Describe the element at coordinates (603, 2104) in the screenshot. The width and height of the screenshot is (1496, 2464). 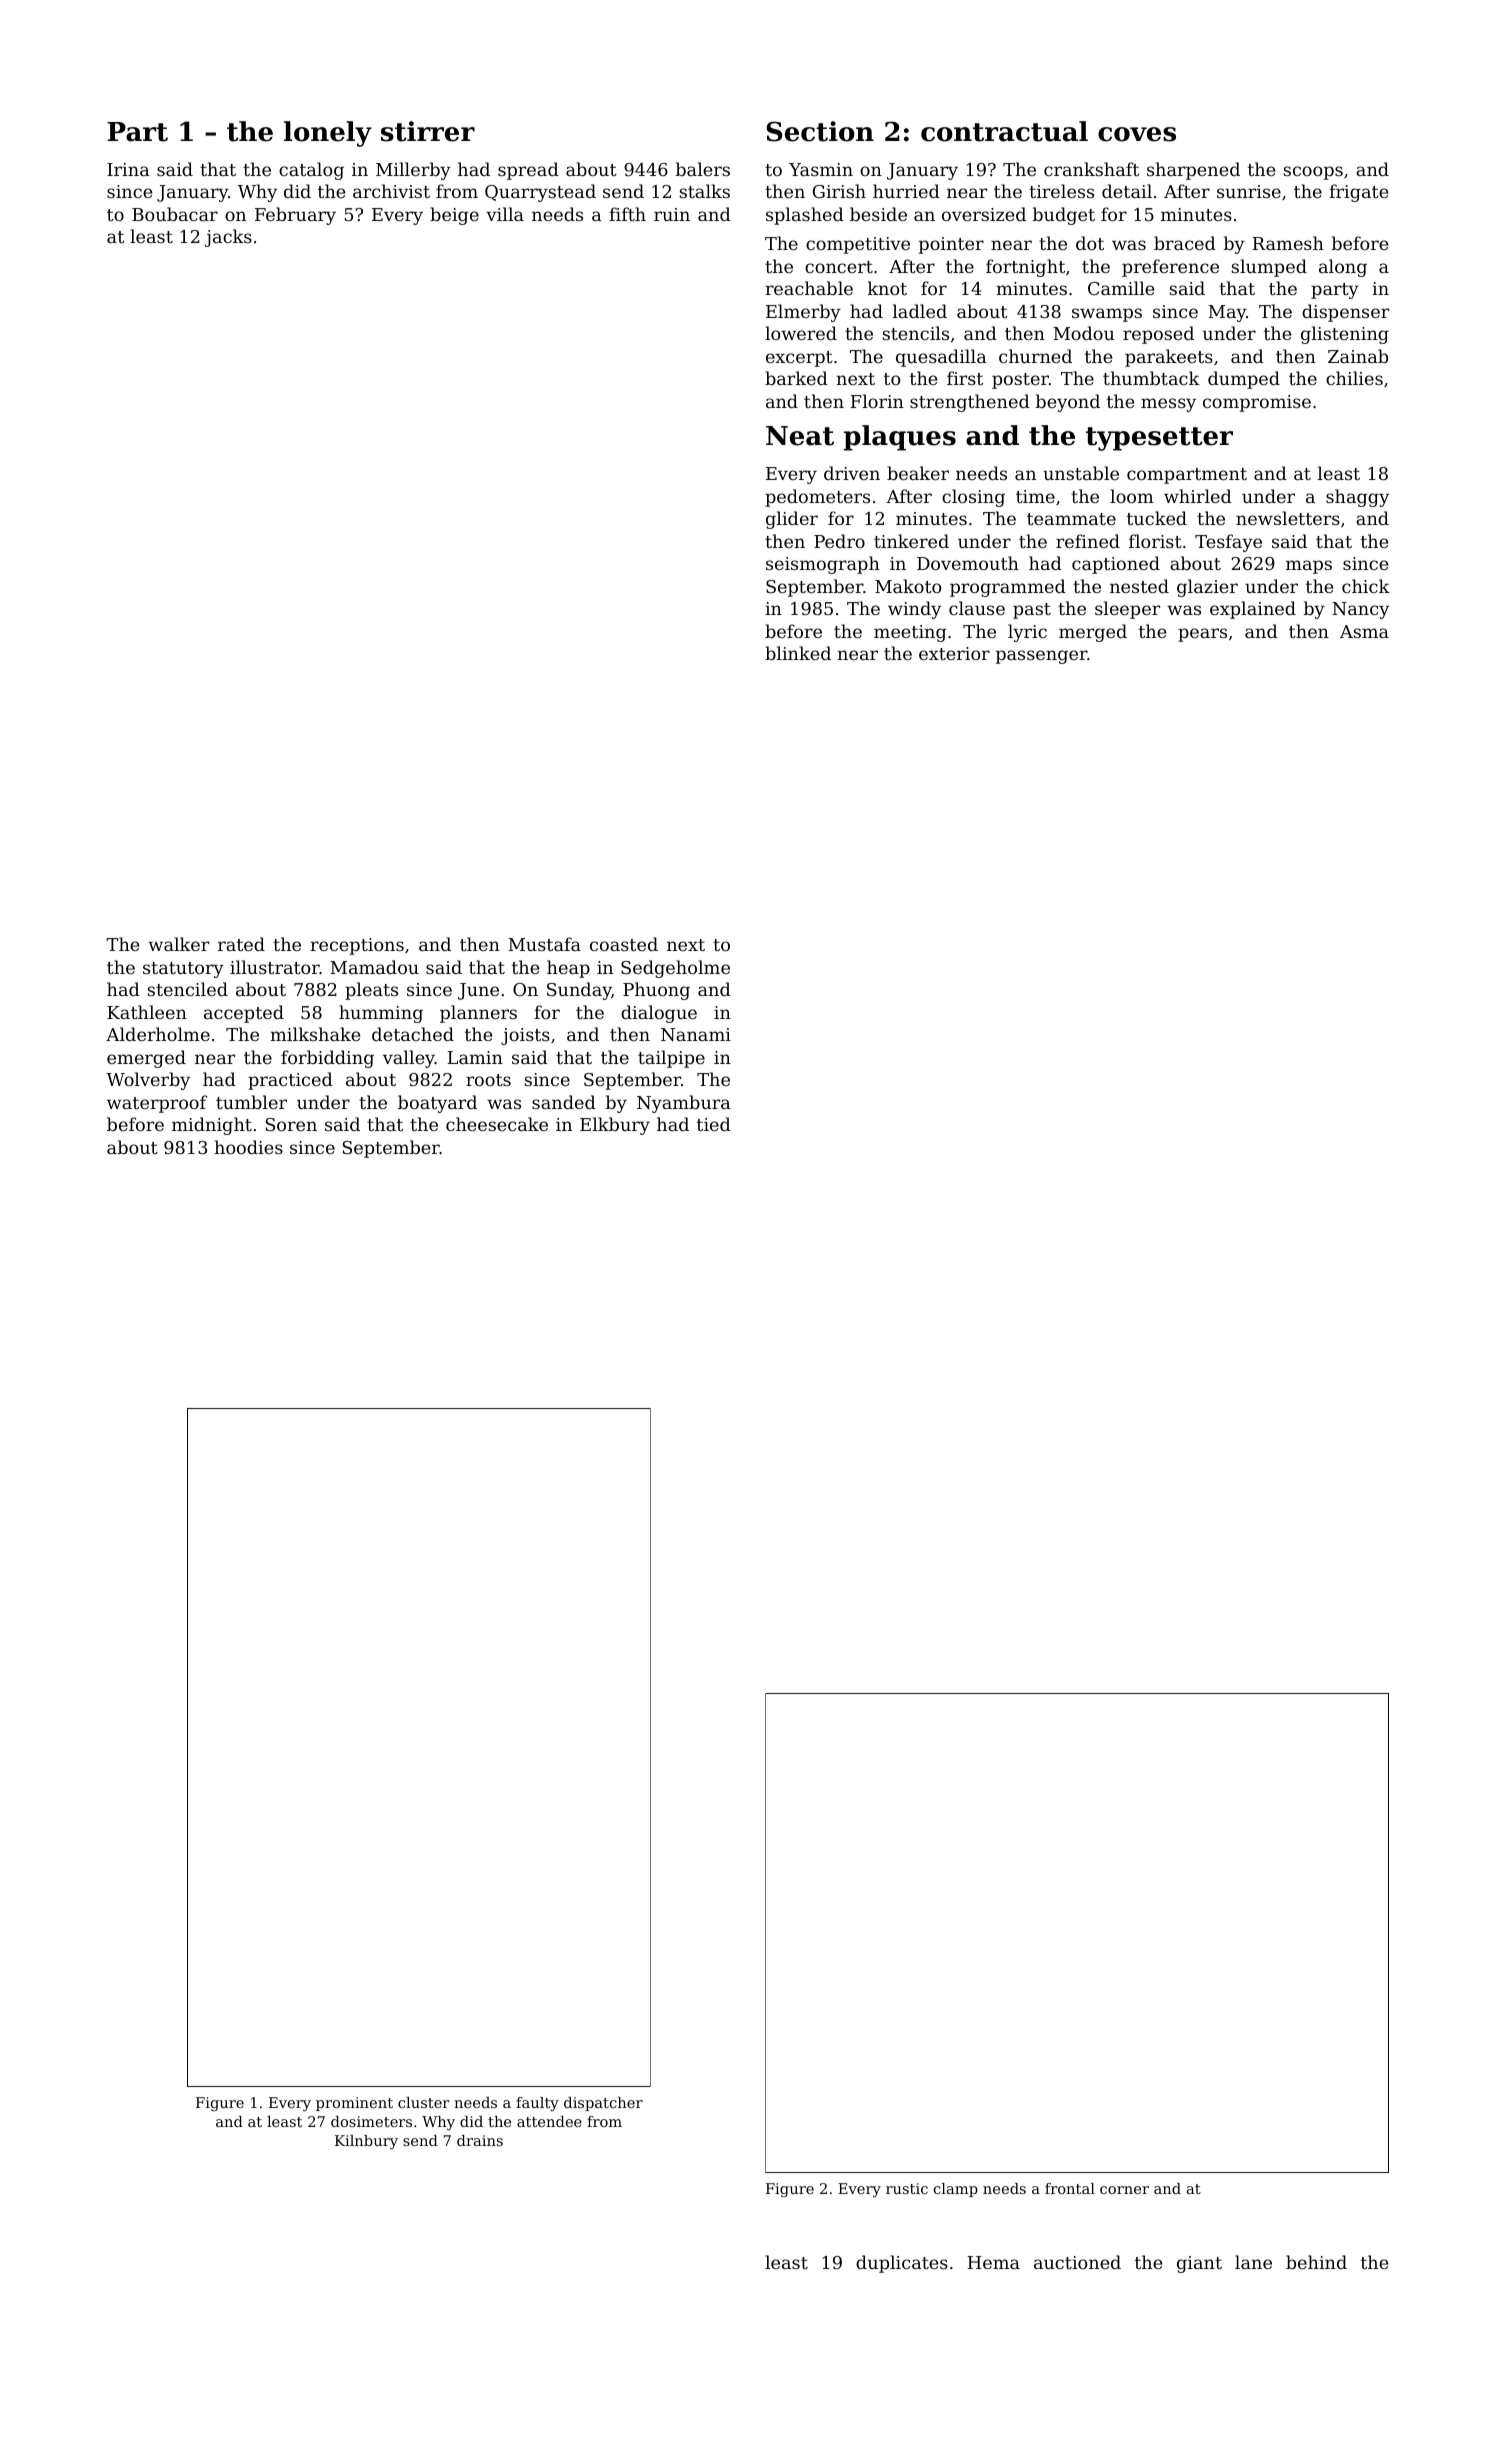
I see `dispatcher` at that location.
